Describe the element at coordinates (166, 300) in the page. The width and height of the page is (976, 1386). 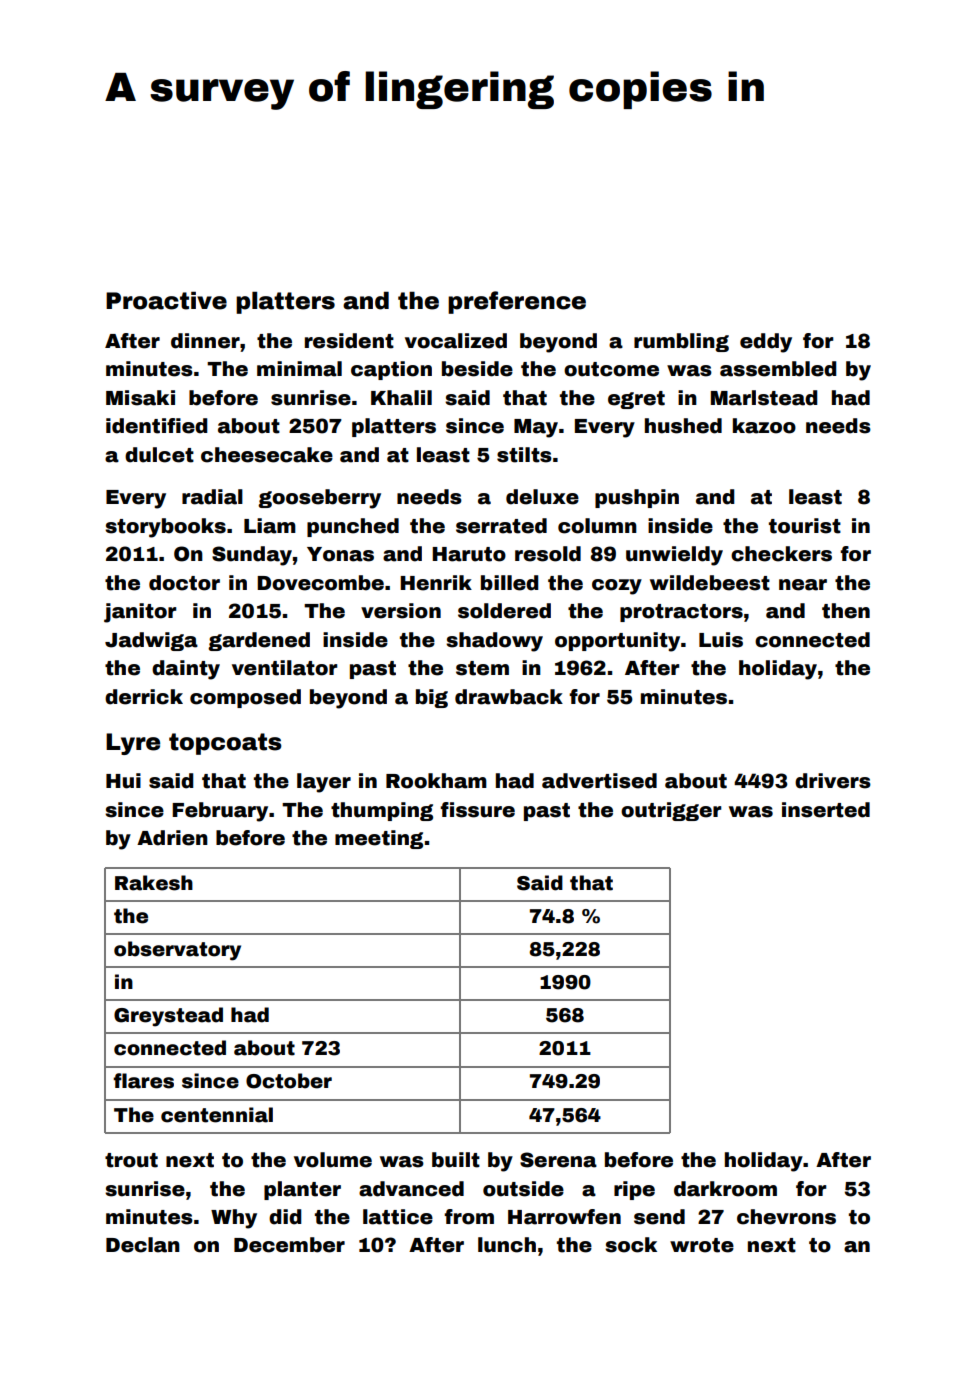
I see `Proactive` at that location.
